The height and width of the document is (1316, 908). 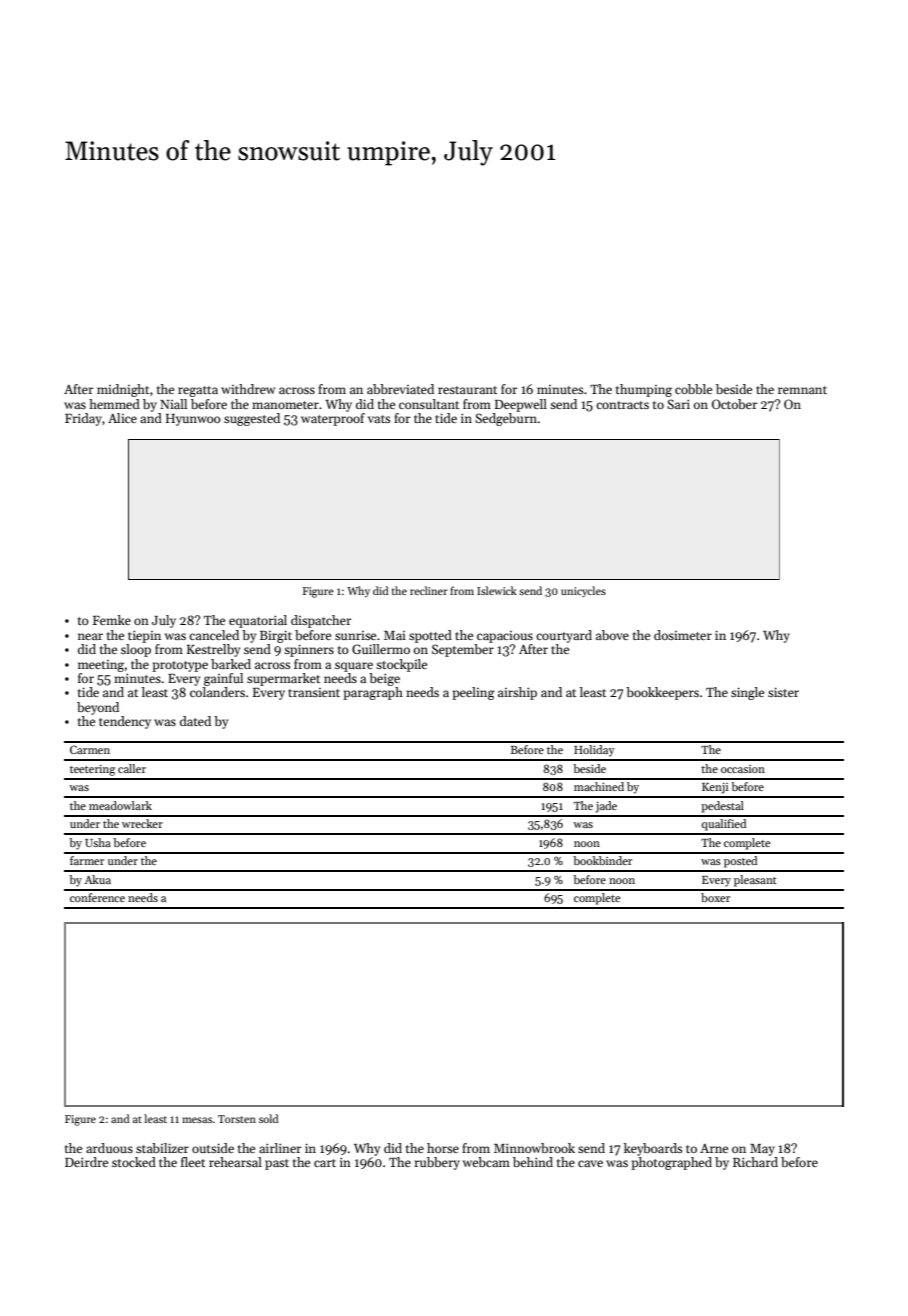 What do you see at coordinates (693, 389) in the document?
I see `cobble` at bounding box center [693, 389].
